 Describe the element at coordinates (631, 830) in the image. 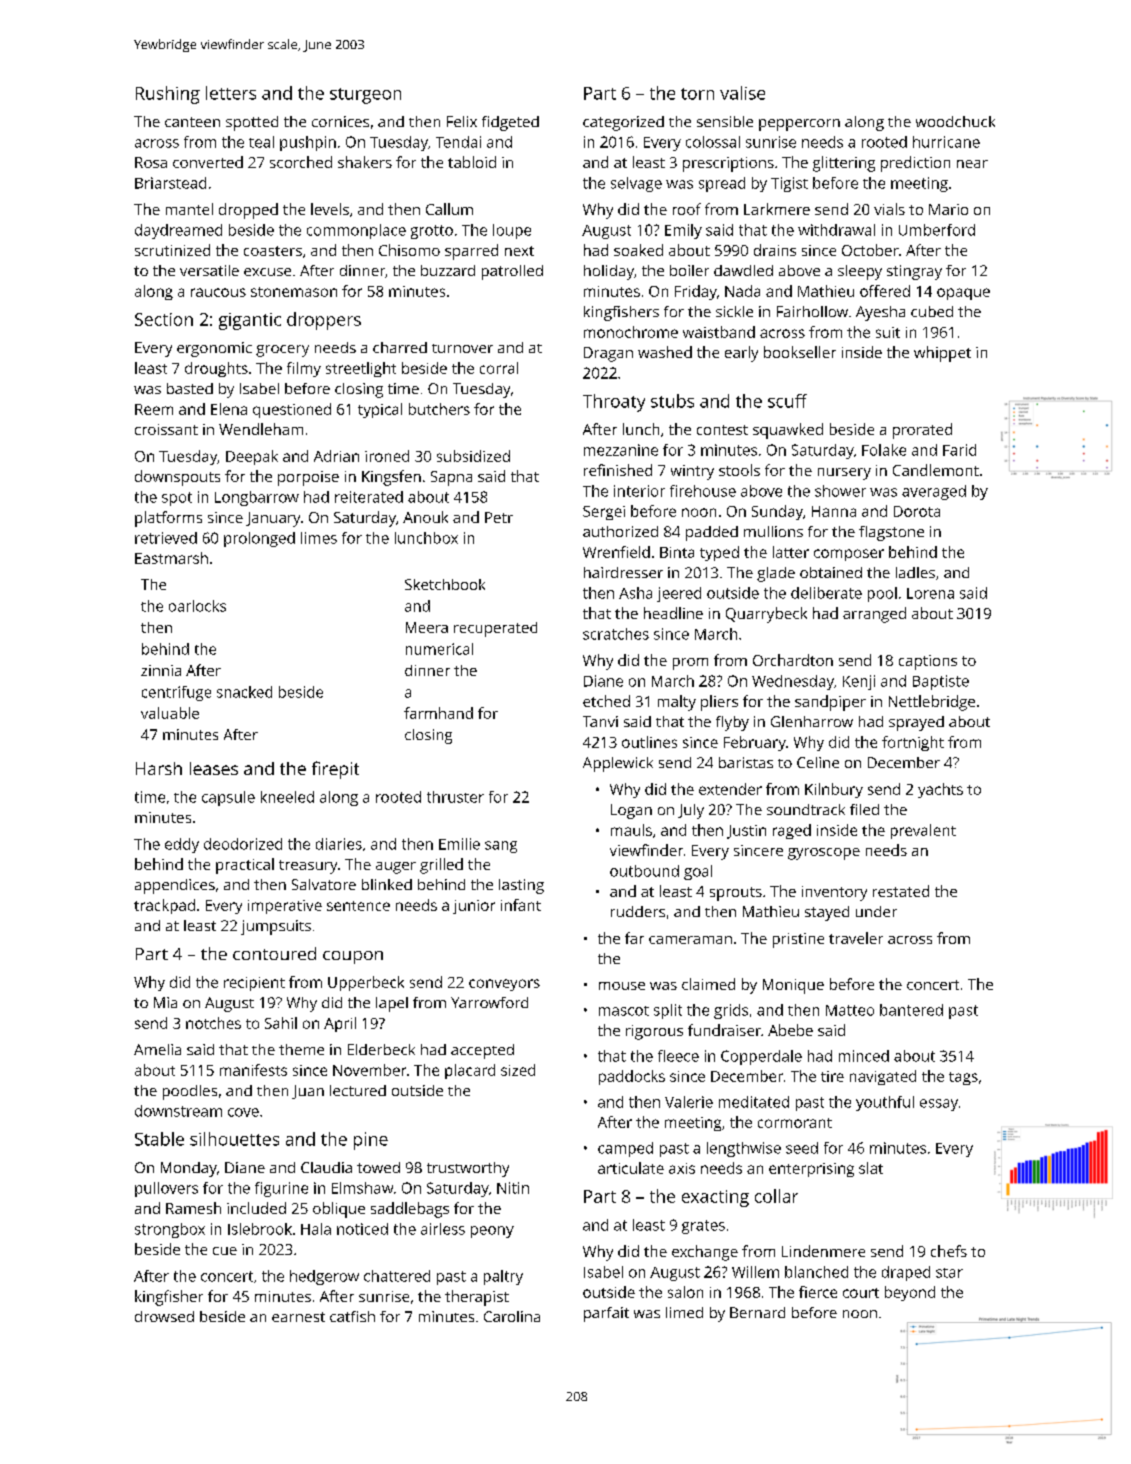

I see `mauls` at that location.
